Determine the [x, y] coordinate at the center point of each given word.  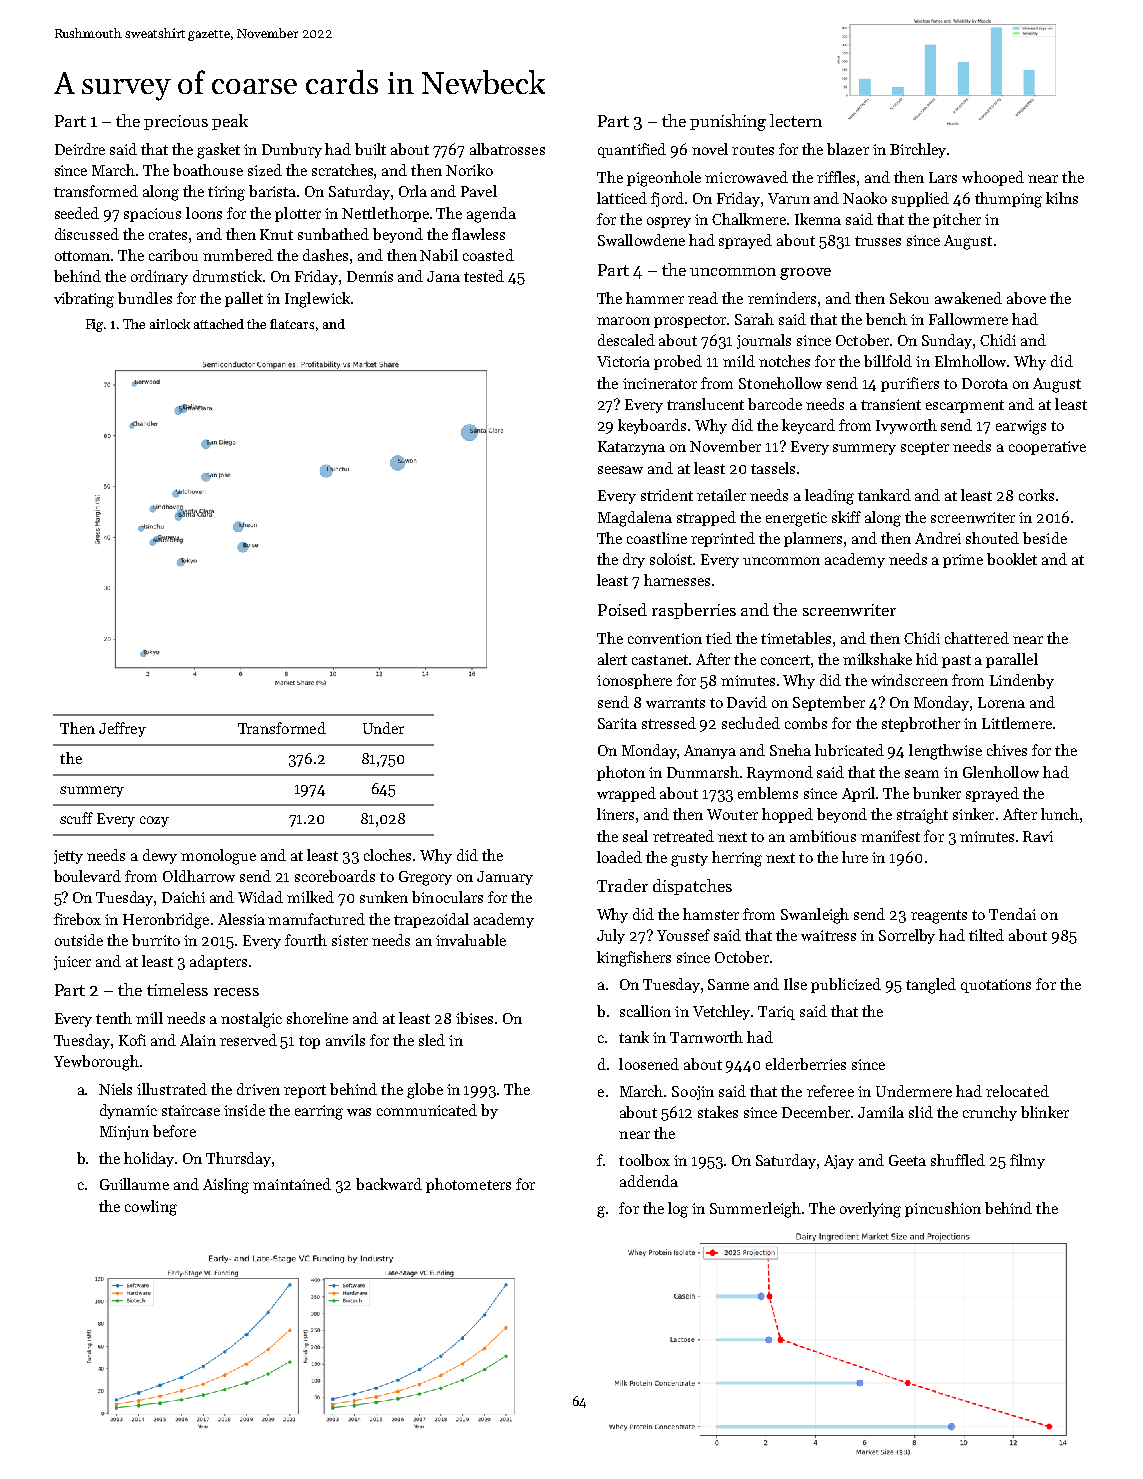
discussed [87, 234]
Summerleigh [755, 1210]
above [1026, 298]
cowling [151, 1208]
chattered [977, 638]
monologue [218, 857]
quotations [996, 986]
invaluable [471, 940]
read [703, 298]
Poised [622, 609]
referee [830, 1091]
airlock [170, 324]
